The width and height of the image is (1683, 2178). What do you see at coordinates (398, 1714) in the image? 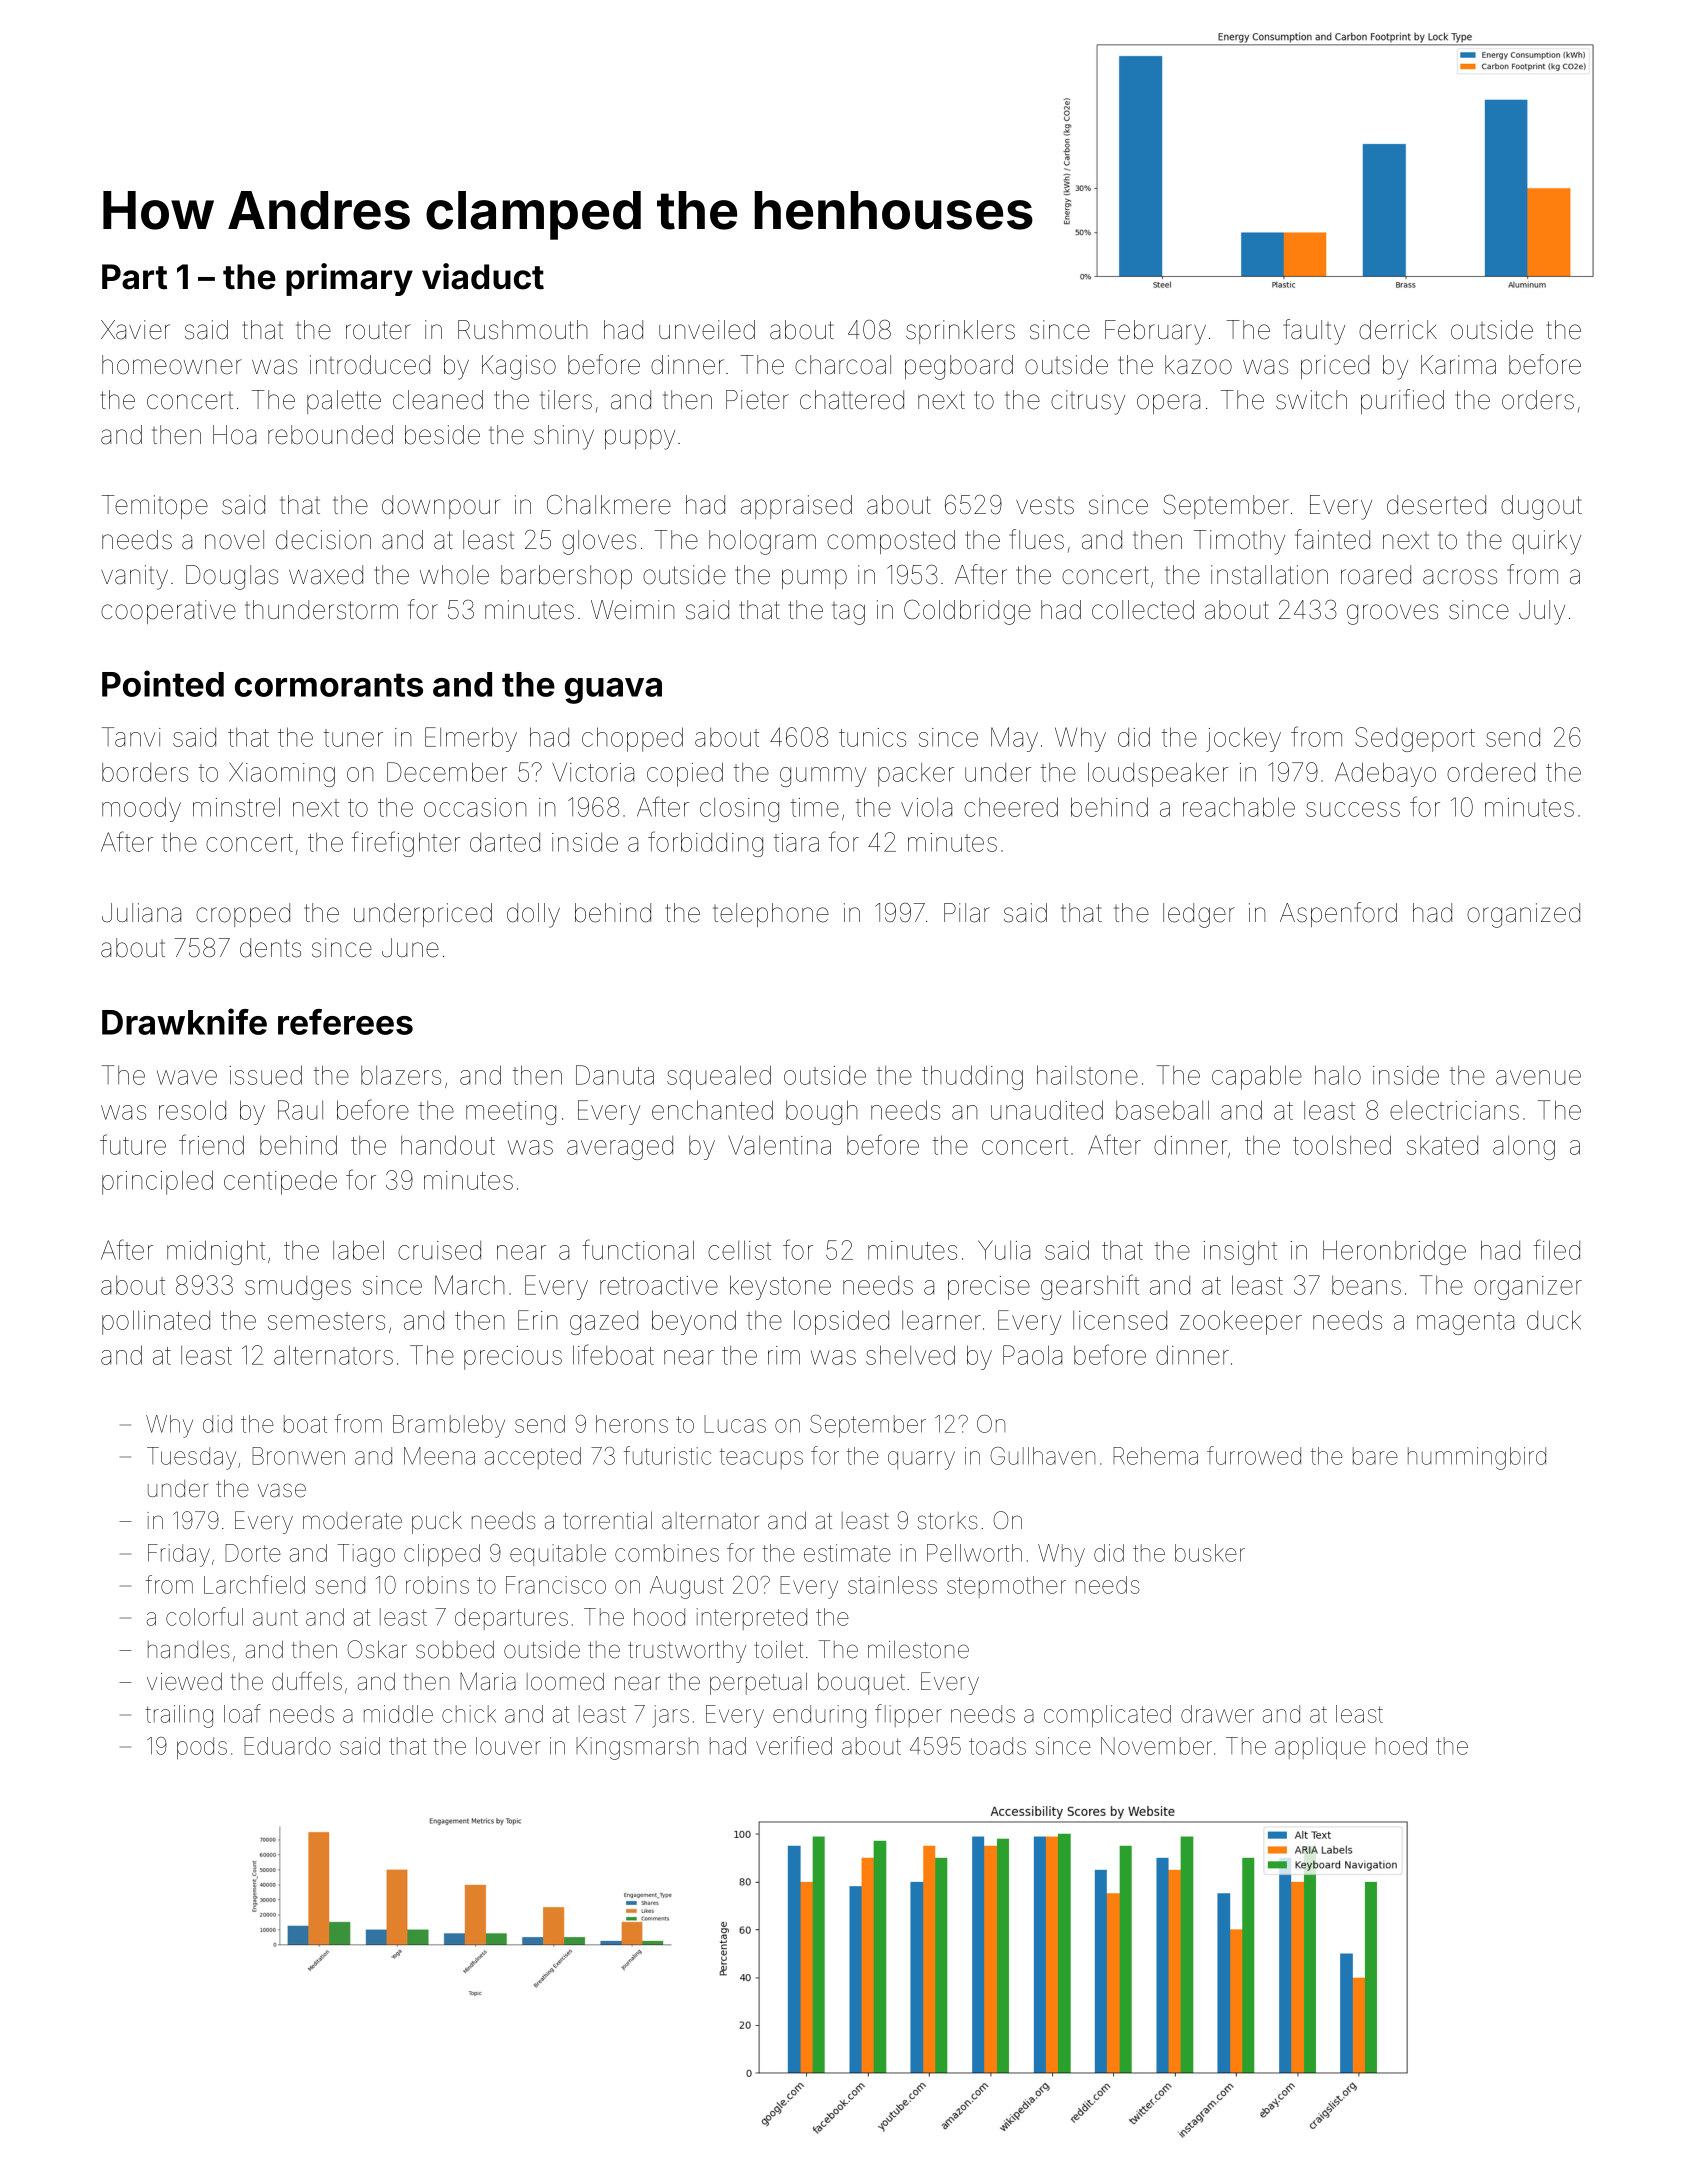
I see `middle` at bounding box center [398, 1714].
